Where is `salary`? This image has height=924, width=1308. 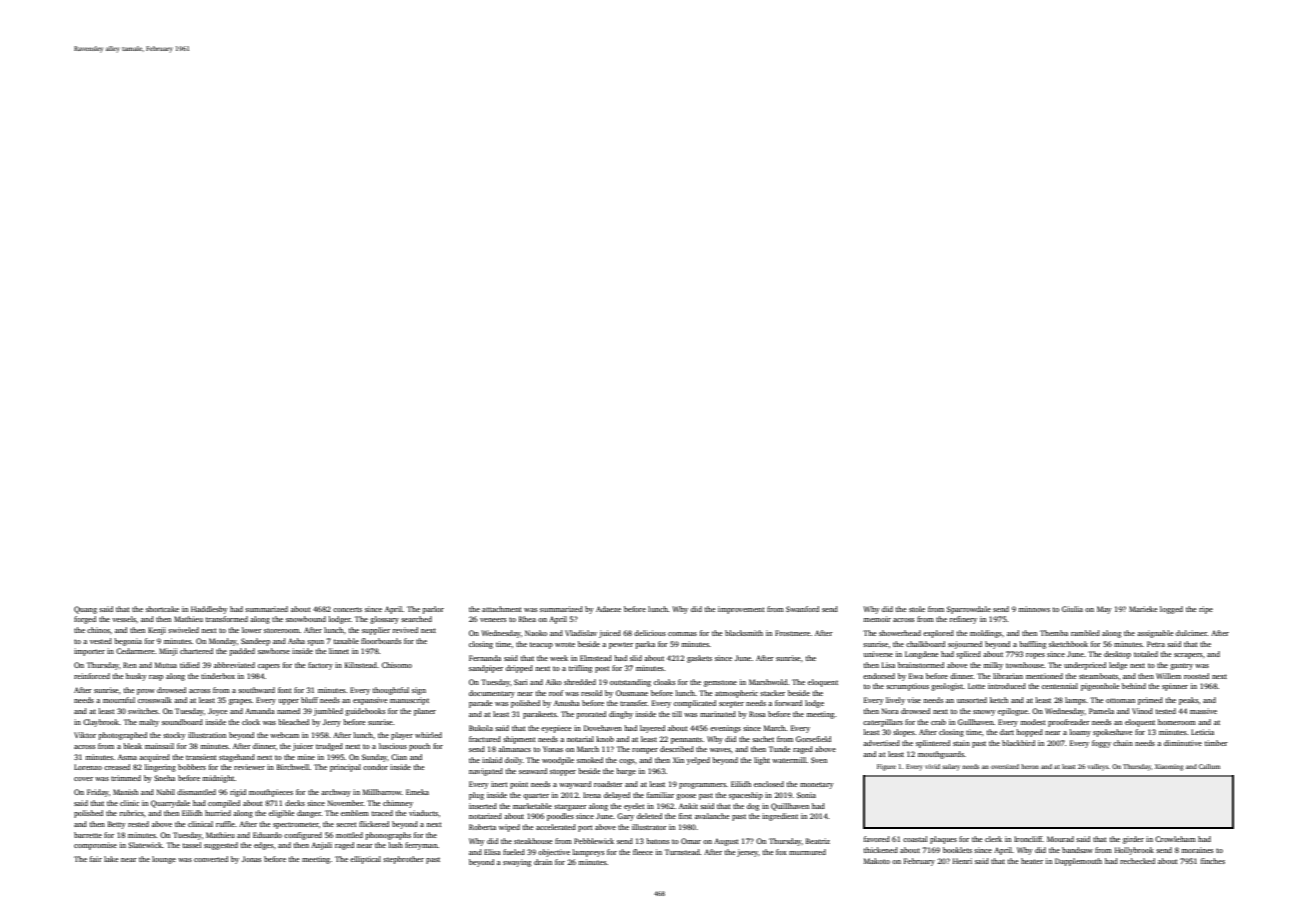 salary is located at coordinates (951, 767).
